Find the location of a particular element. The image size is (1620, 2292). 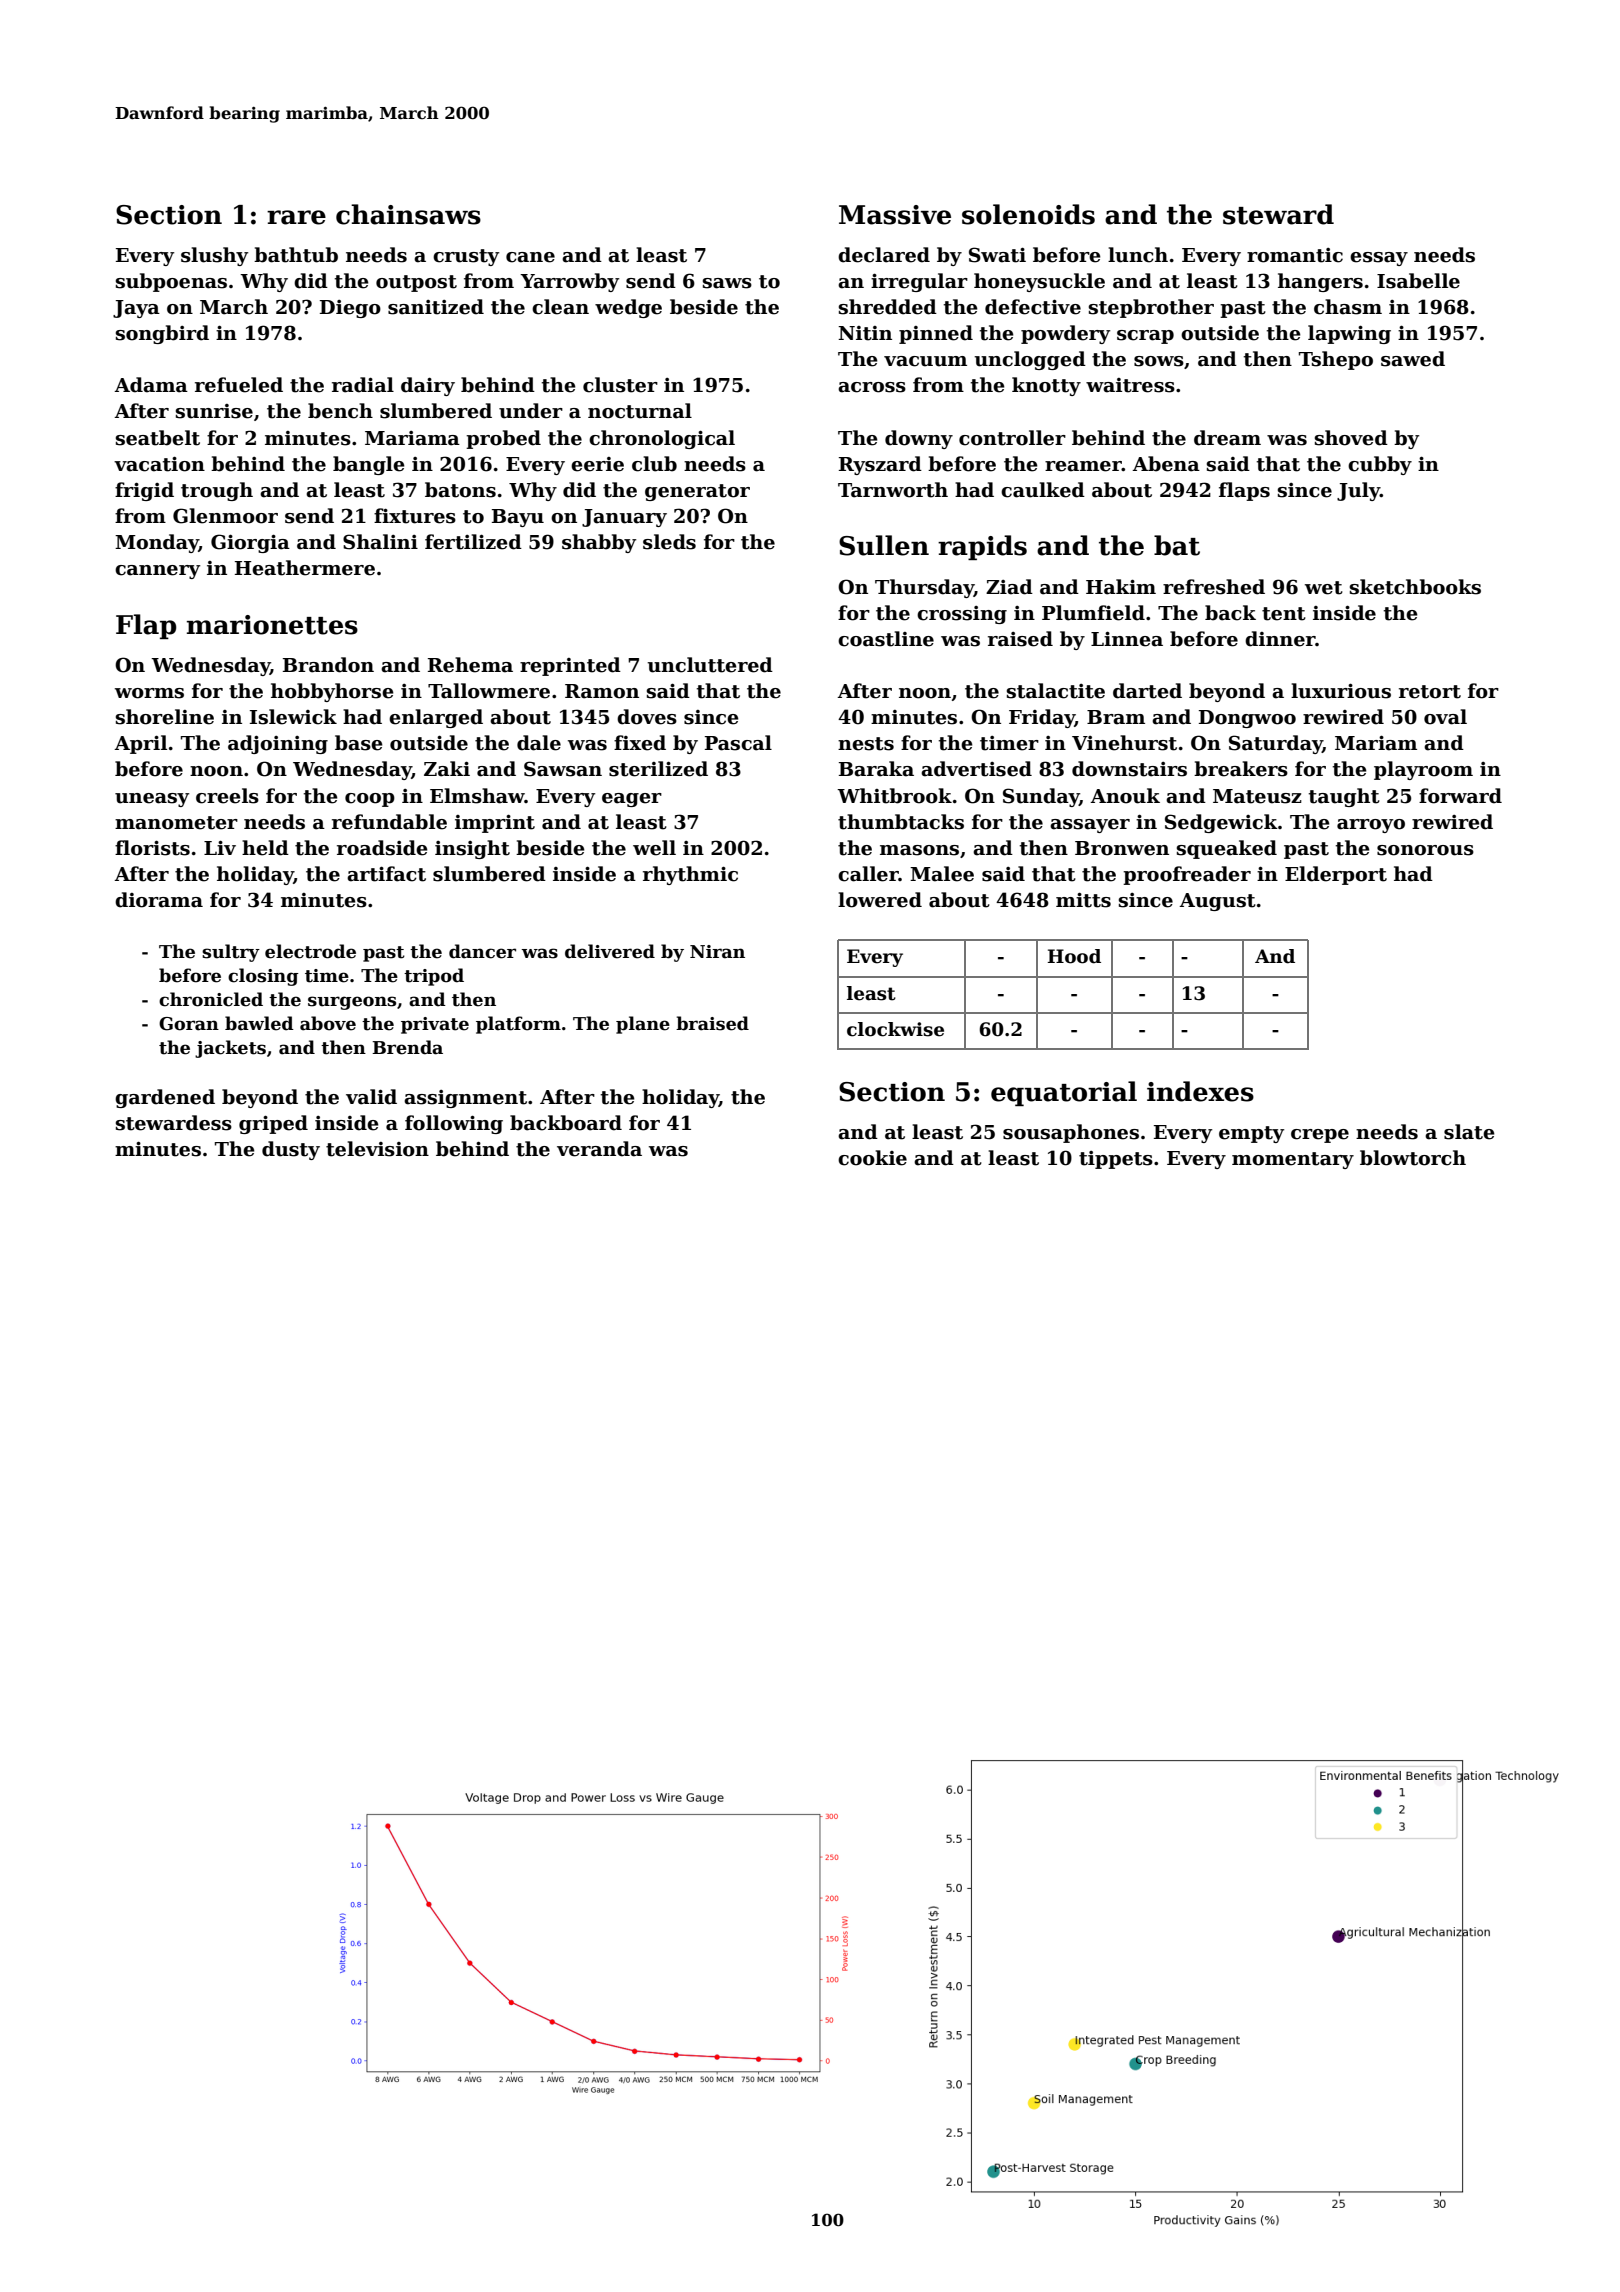

Jaya is located at coordinates (136, 309).
